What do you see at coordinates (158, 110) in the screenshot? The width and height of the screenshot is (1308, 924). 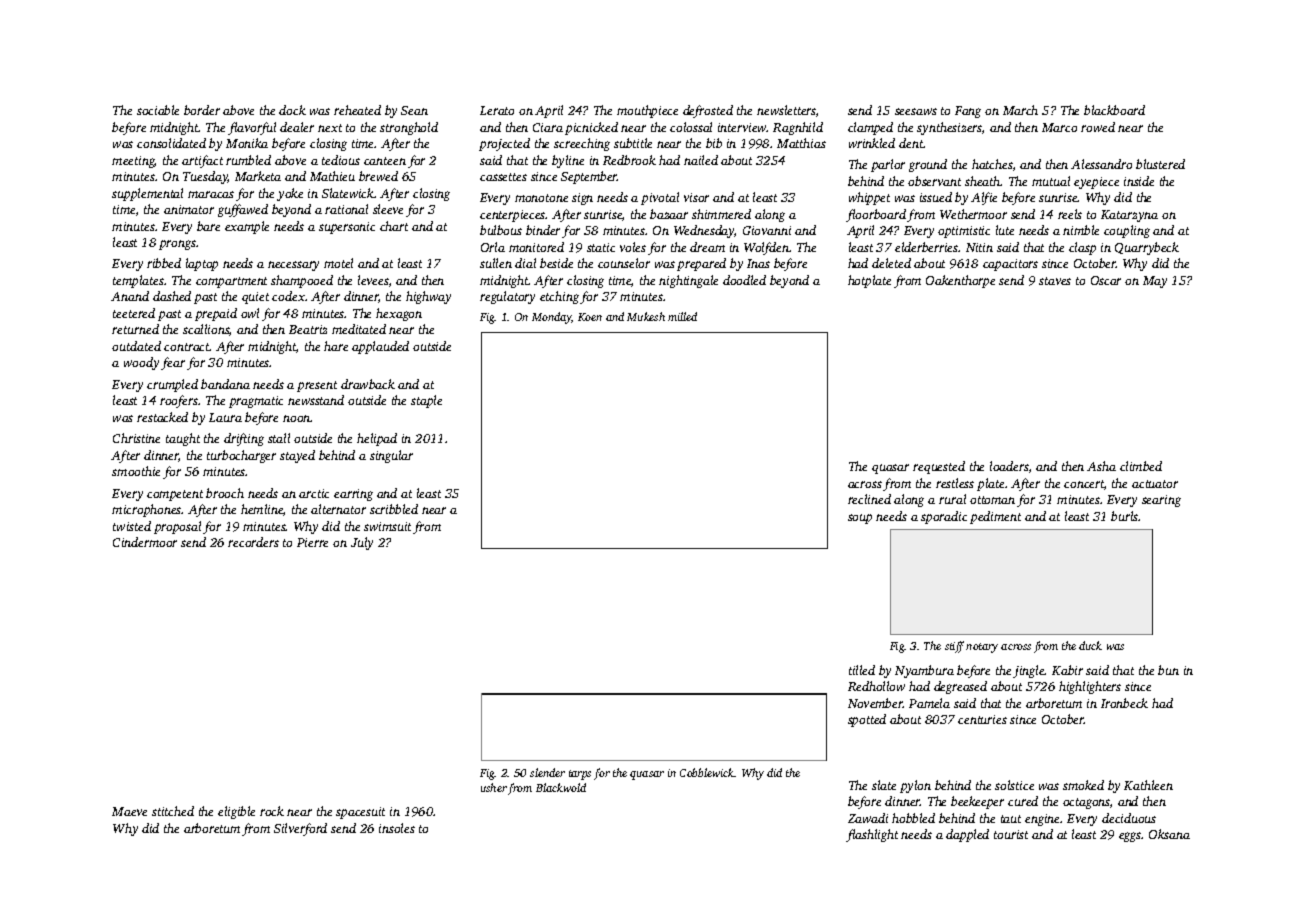 I see `sociable` at bounding box center [158, 110].
